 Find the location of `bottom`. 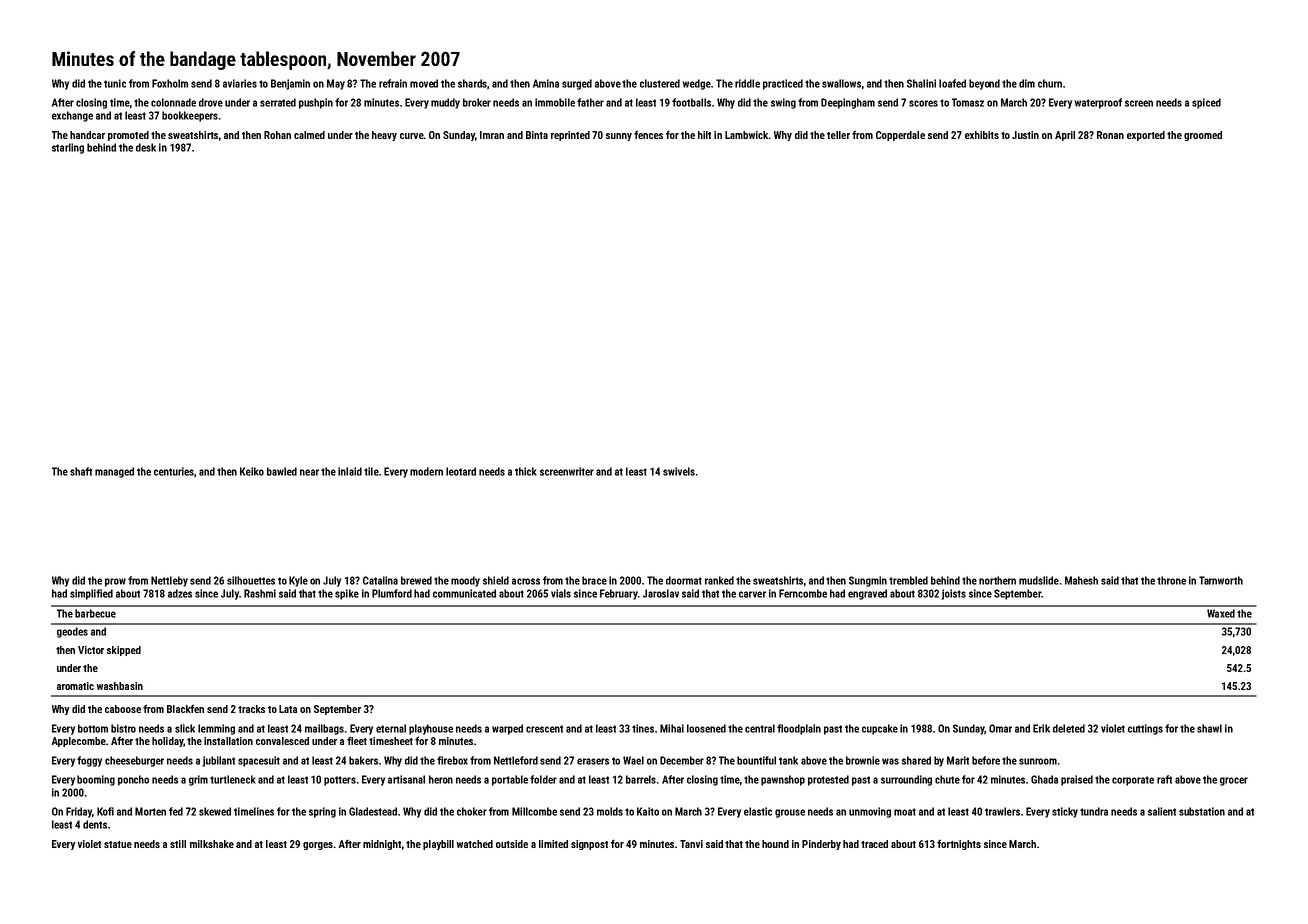

bottom is located at coordinates (93, 728).
